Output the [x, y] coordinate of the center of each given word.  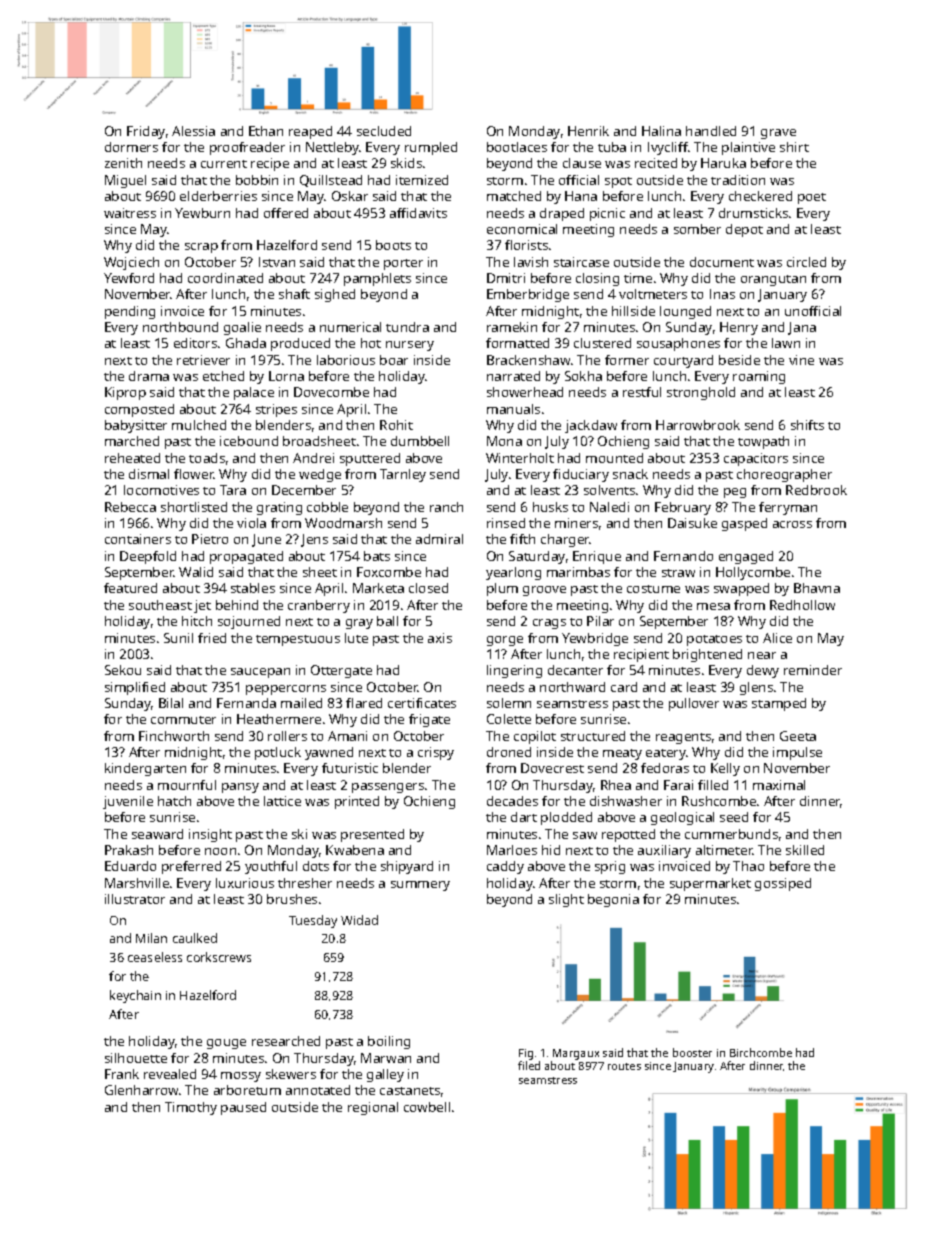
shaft [294, 294]
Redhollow [802, 605]
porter [403, 264]
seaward [157, 834]
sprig [610, 867]
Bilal [171, 703]
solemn [509, 703]
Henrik [588, 131]
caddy [505, 867]
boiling [389, 1042]
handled [711, 131]
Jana [802, 328]
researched [286, 1041]
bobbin [257, 180]
